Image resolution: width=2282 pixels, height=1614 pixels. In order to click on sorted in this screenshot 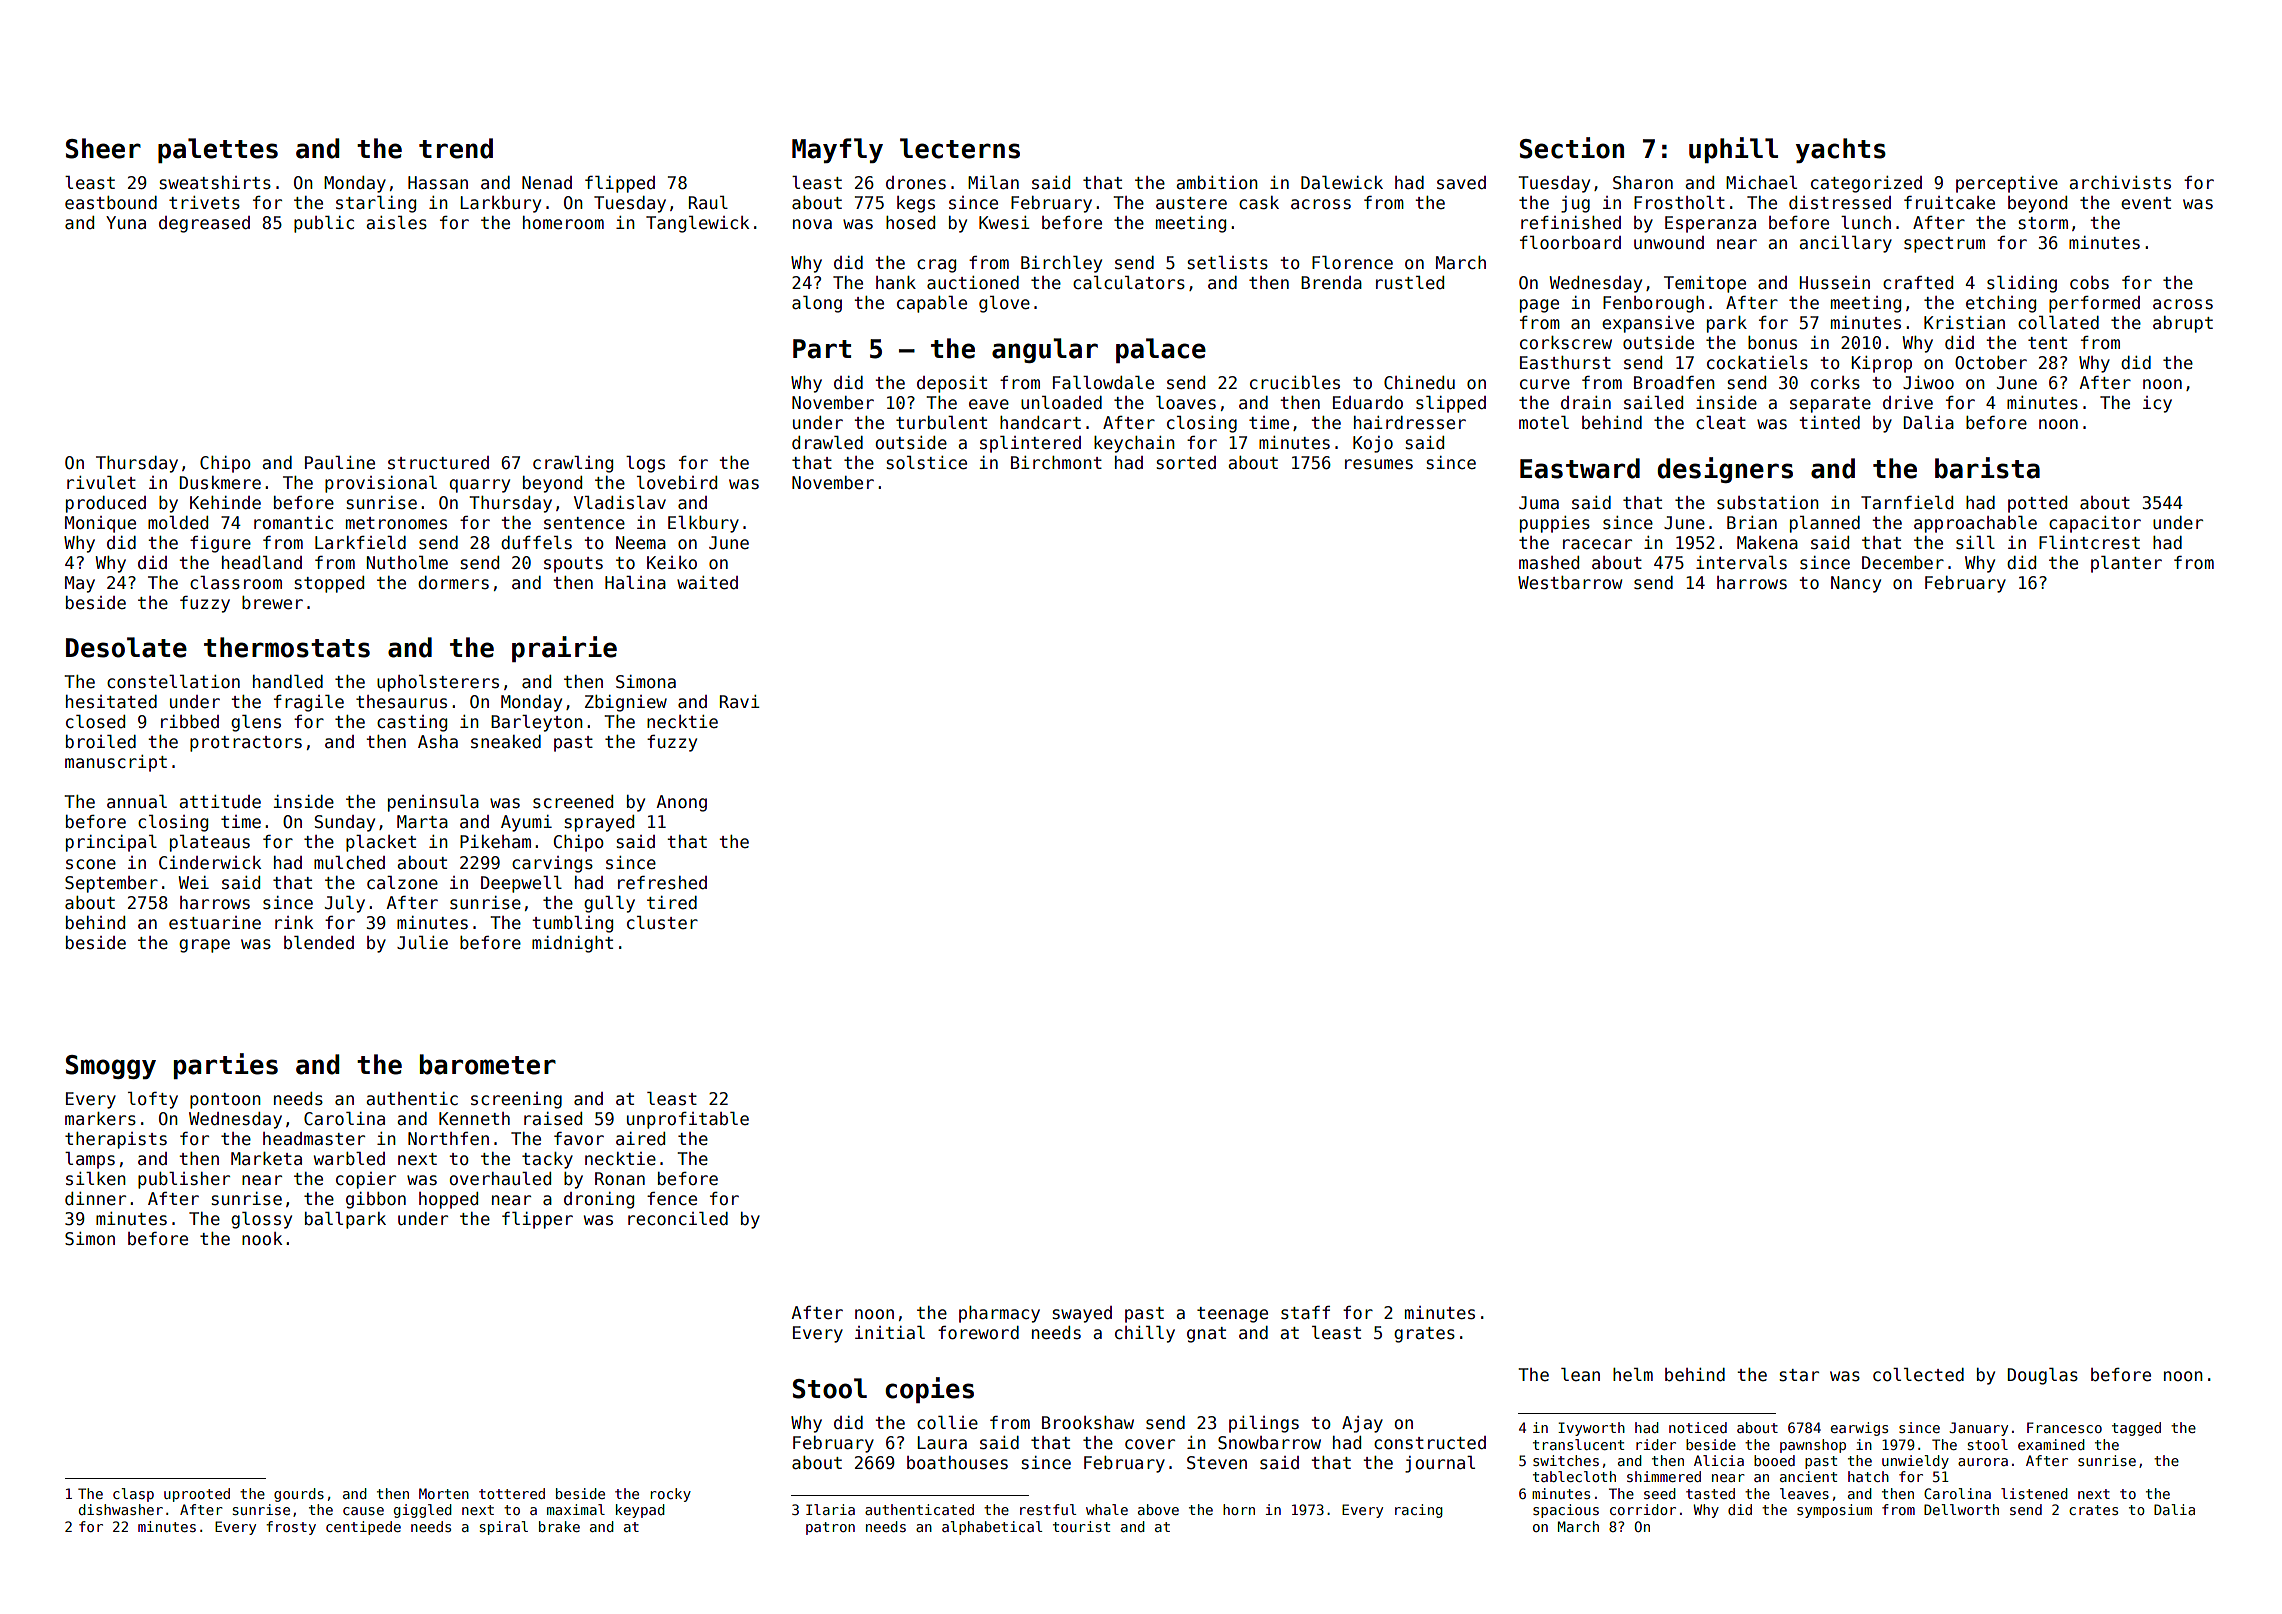, I will do `click(1186, 463)`.
